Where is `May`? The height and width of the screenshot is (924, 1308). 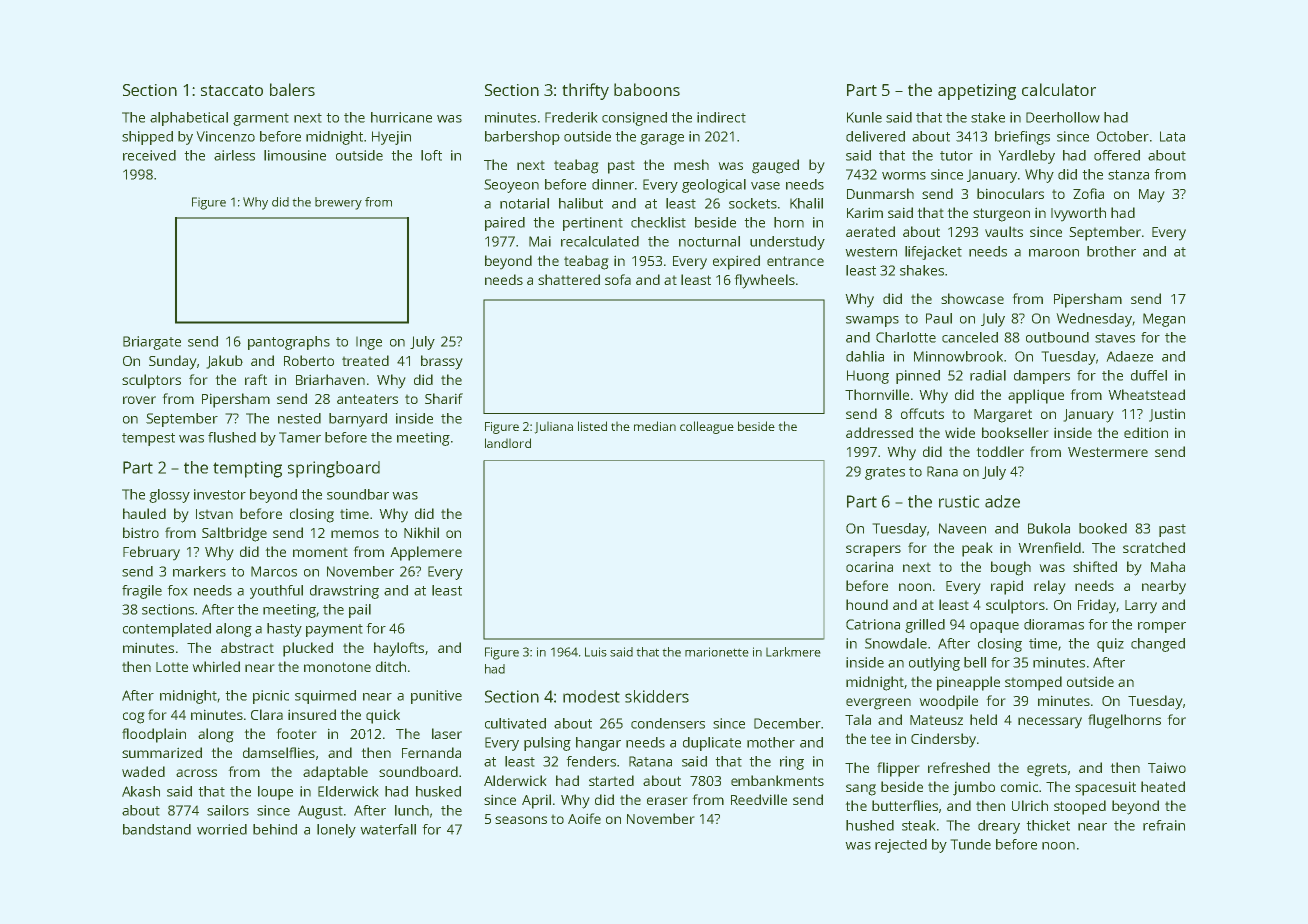
May is located at coordinates (1151, 196).
